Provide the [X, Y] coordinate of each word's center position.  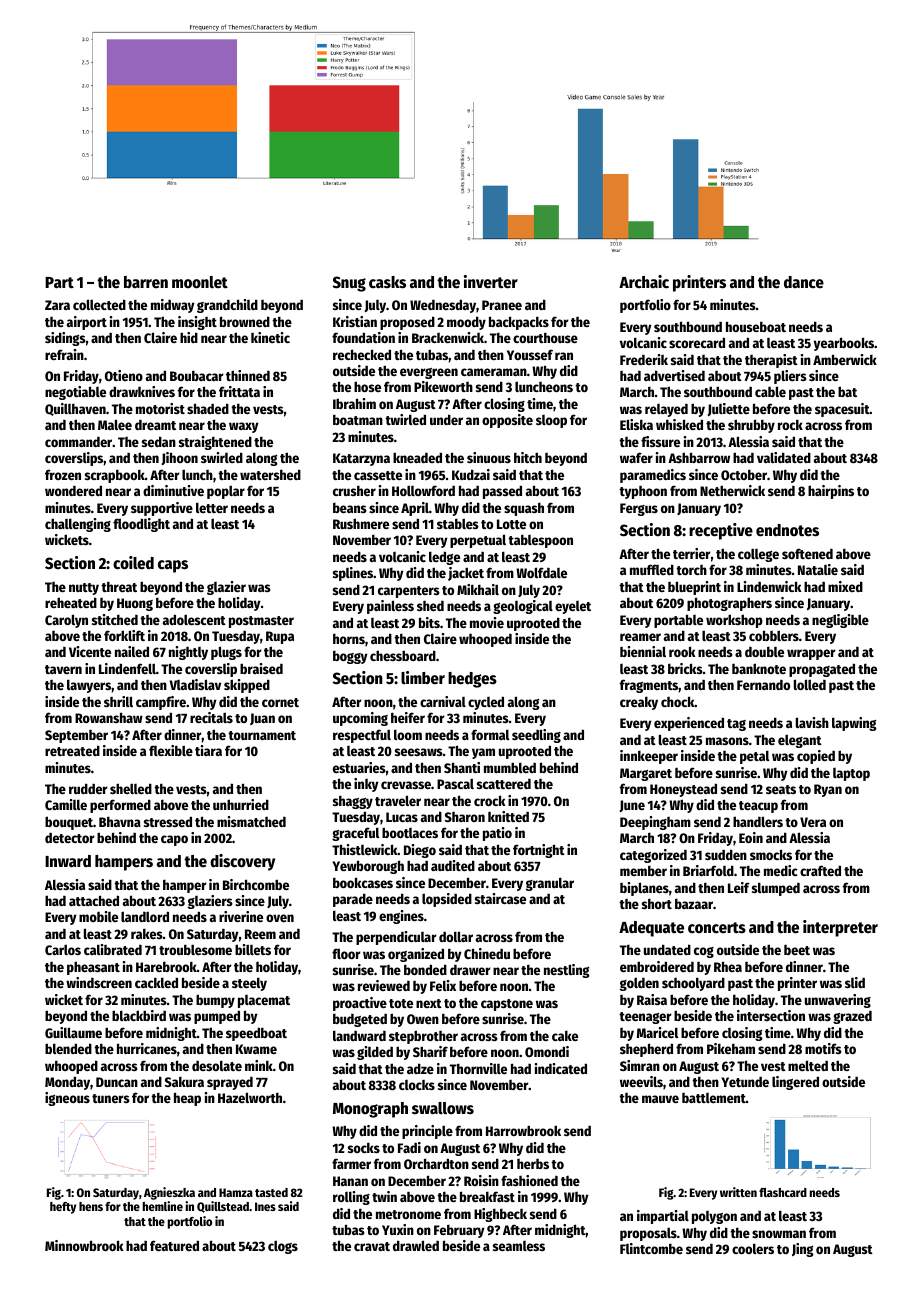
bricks [685, 668]
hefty [63, 1208]
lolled [810, 684]
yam [483, 753]
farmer [351, 1163]
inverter [491, 282]
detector [70, 838]
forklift [124, 635]
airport [87, 323]
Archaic [644, 282]
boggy [350, 657]
